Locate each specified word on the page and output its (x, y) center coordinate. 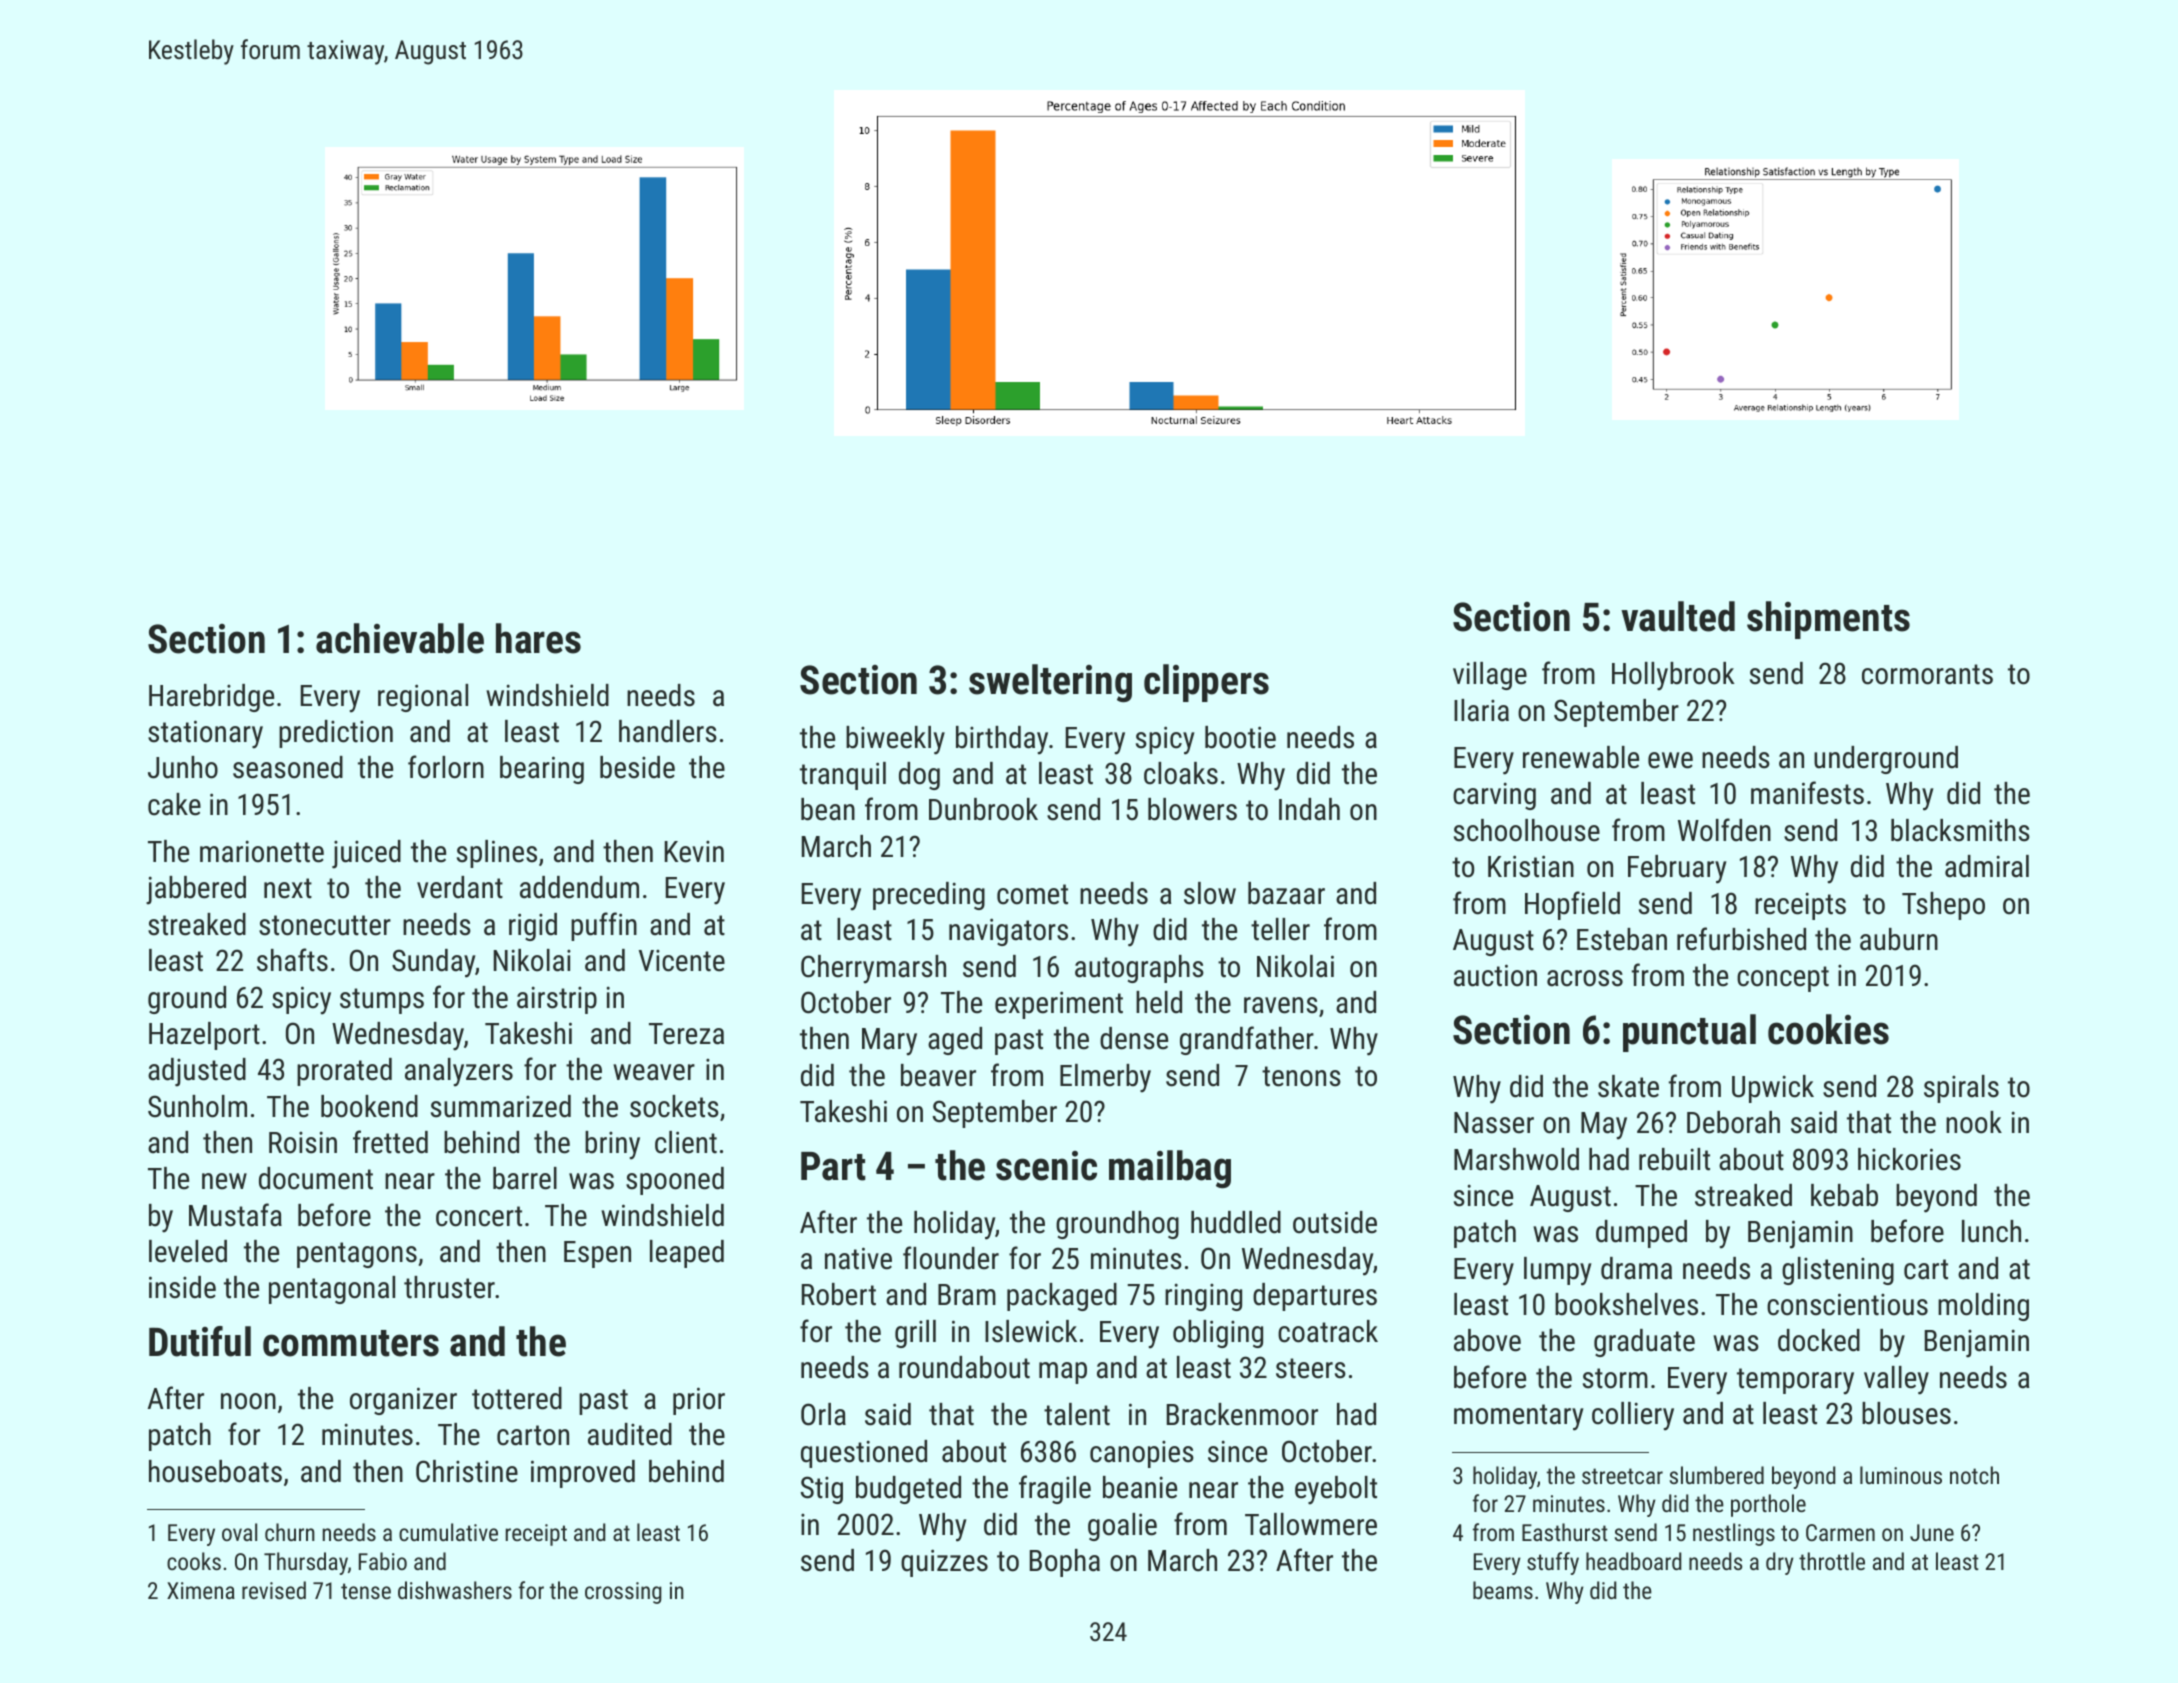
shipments (1828, 620)
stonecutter (325, 925)
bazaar (1286, 893)
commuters (351, 1343)
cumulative (448, 1532)
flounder (951, 1258)
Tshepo (1943, 906)
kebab (1844, 1195)
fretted (390, 1142)
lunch (1991, 1231)
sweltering (1050, 683)
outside (1335, 1222)
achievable (400, 638)
